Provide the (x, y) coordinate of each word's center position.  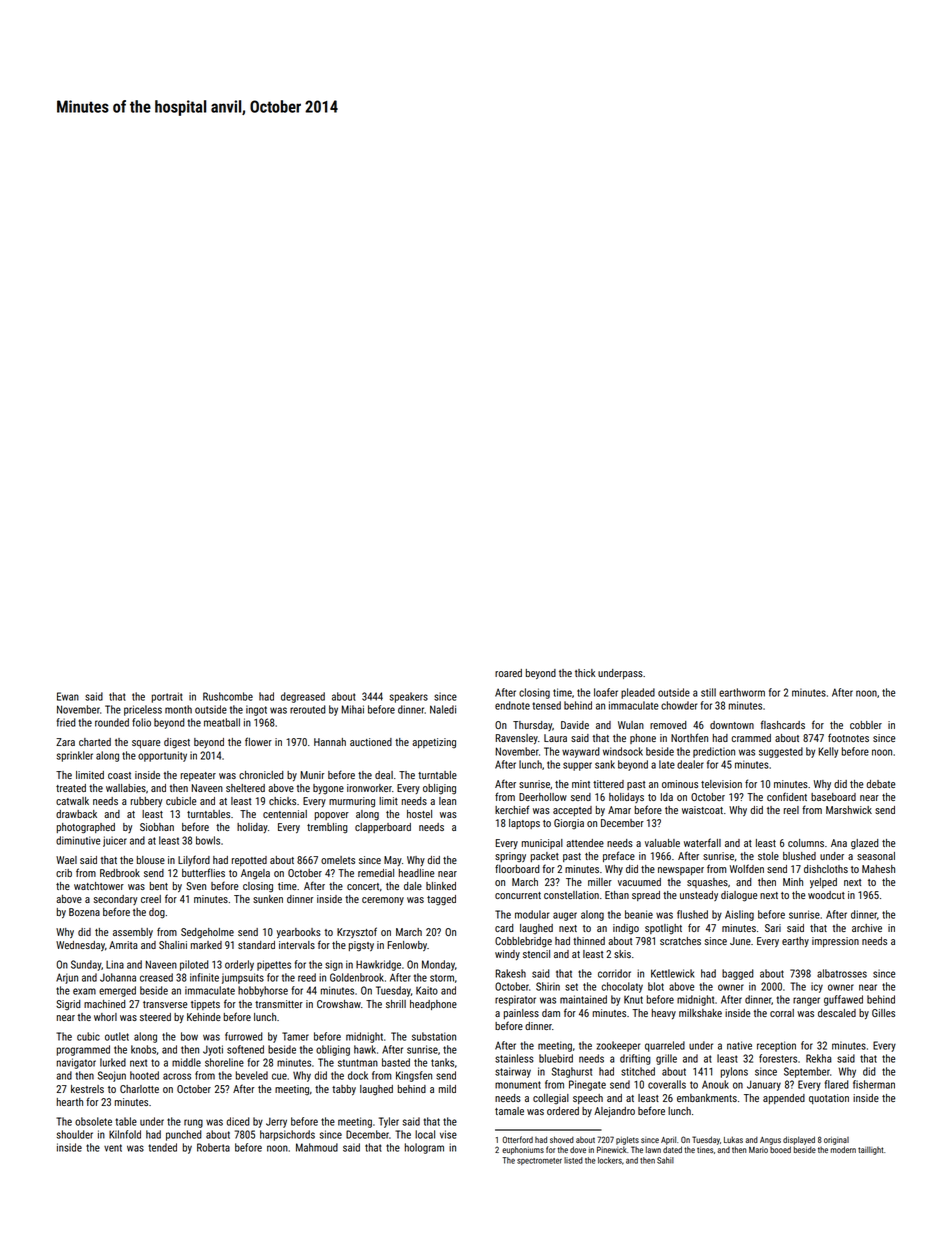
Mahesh (878, 869)
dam (551, 1013)
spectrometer (539, 1161)
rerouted (308, 709)
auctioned (371, 742)
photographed (86, 828)
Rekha (819, 1058)
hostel (419, 814)
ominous (680, 784)
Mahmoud (317, 1147)
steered (155, 1017)
